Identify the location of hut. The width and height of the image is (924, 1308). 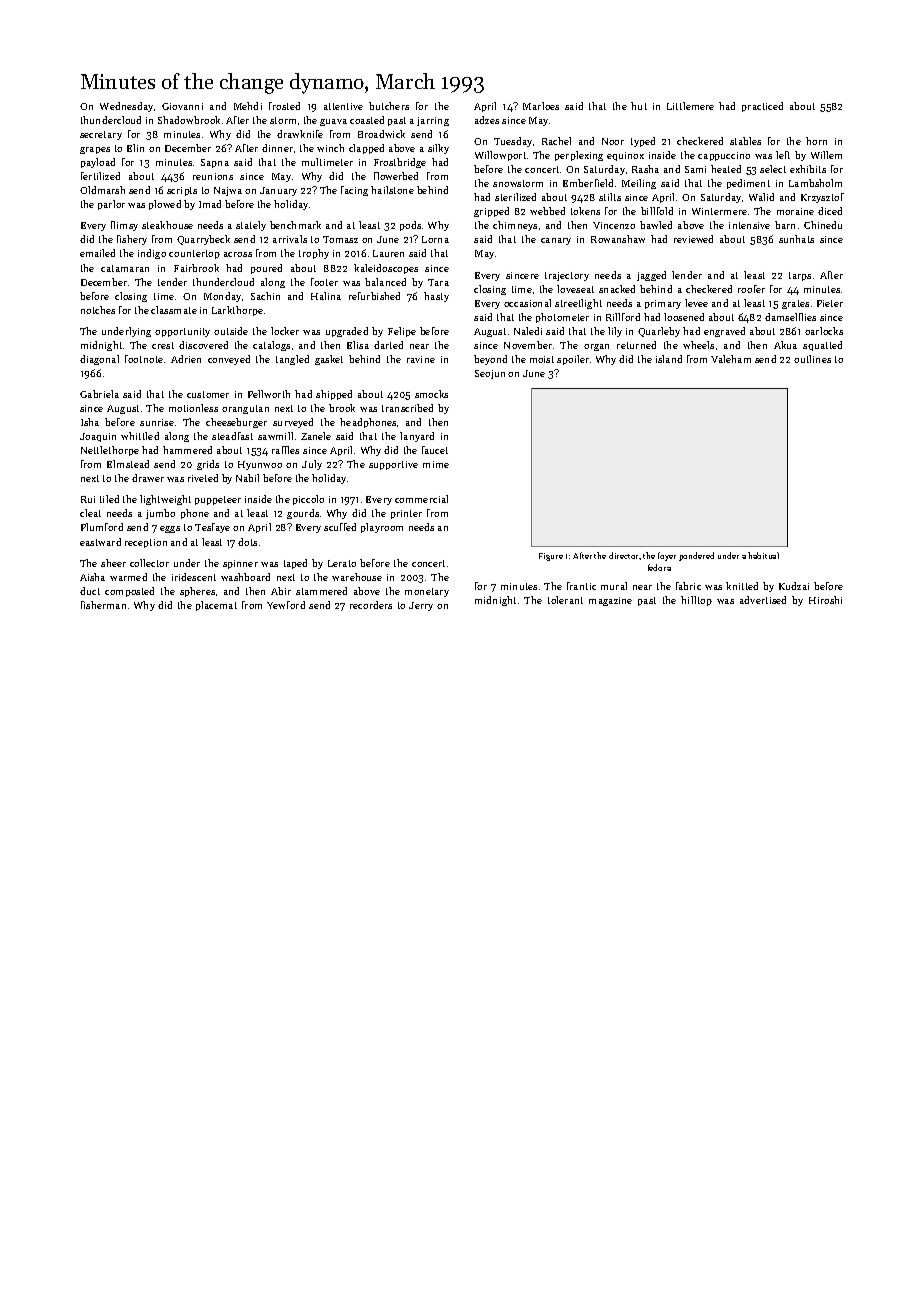
(639, 106).
